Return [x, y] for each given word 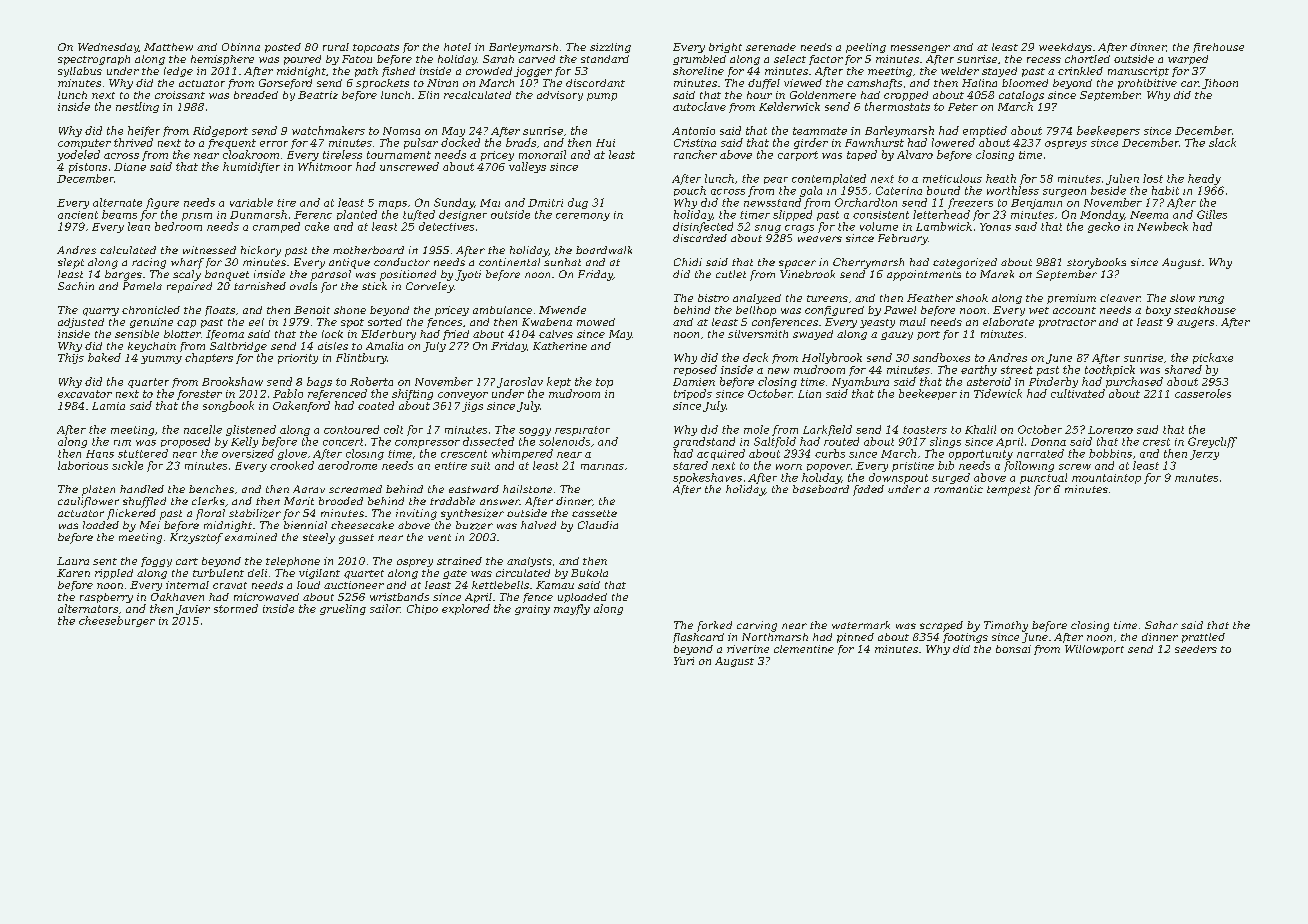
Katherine [560, 346]
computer [84, 144]
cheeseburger [117, 621]
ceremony [583, 217]
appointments [924, 275]
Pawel [900, 310]
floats [220, 311]
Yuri [684, 661]
